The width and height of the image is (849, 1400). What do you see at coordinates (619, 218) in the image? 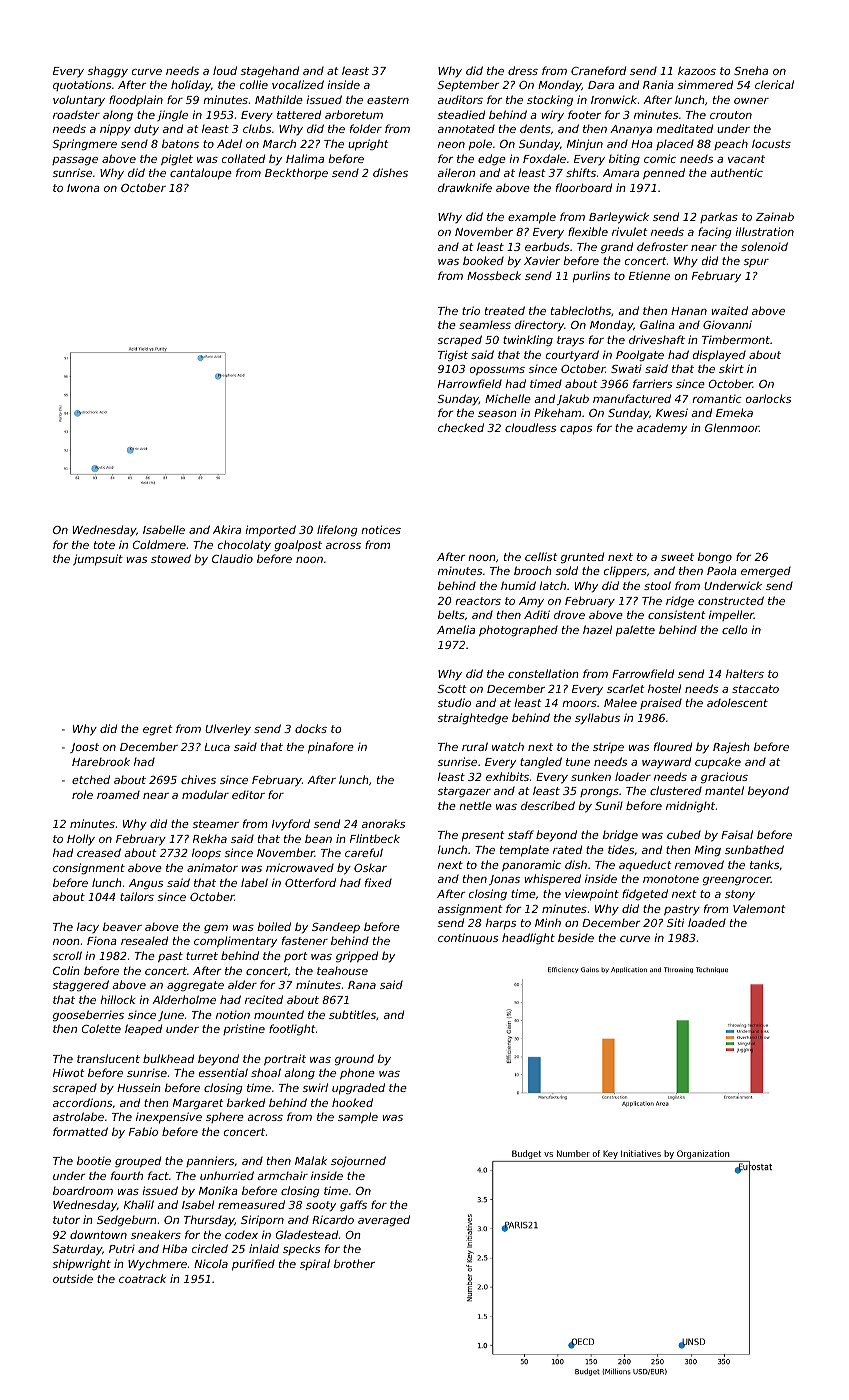
I see `Barleywick` at bounding box center [619, 218].
